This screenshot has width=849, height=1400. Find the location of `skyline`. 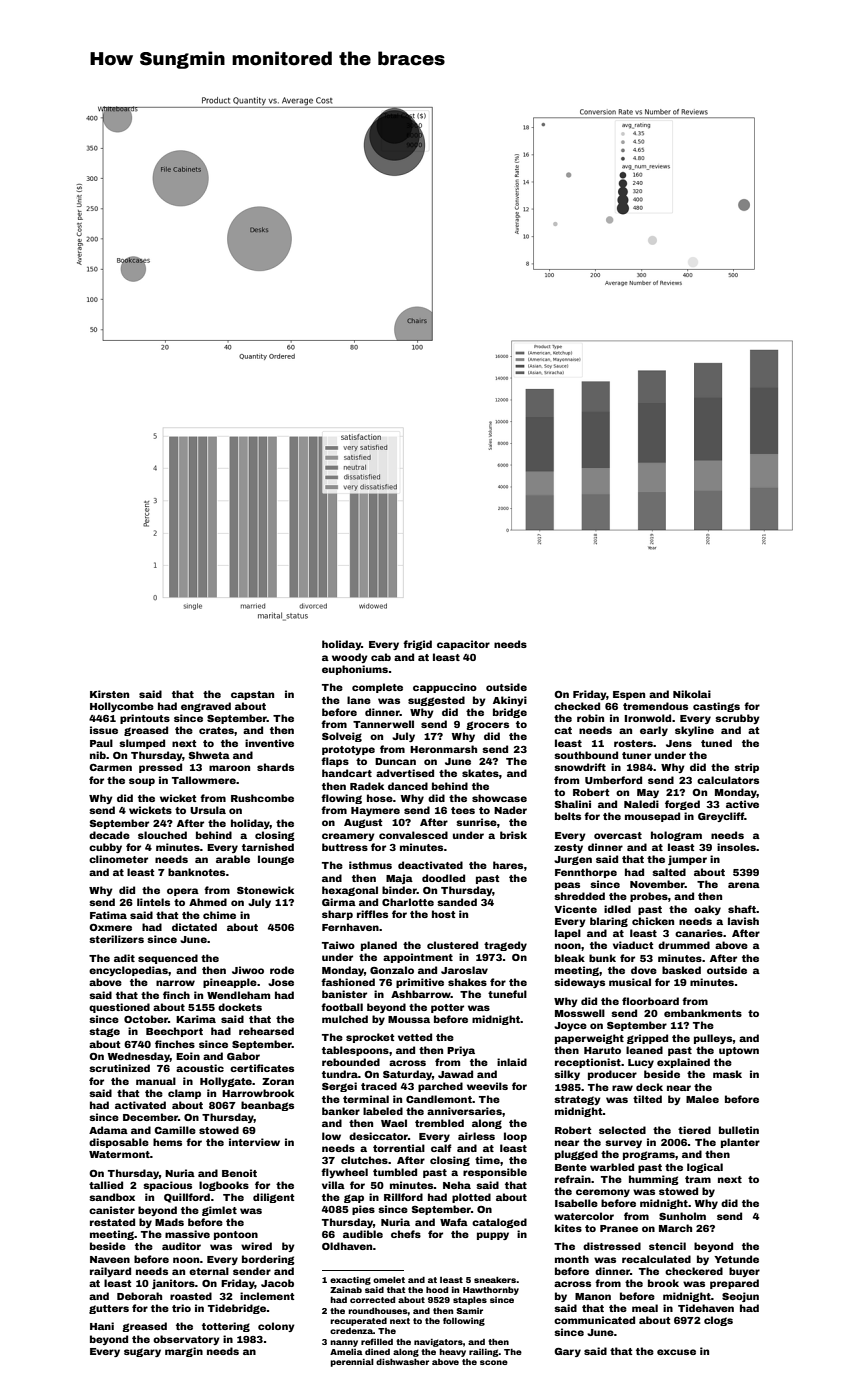

skyline is located at coordinates (694, 731).
